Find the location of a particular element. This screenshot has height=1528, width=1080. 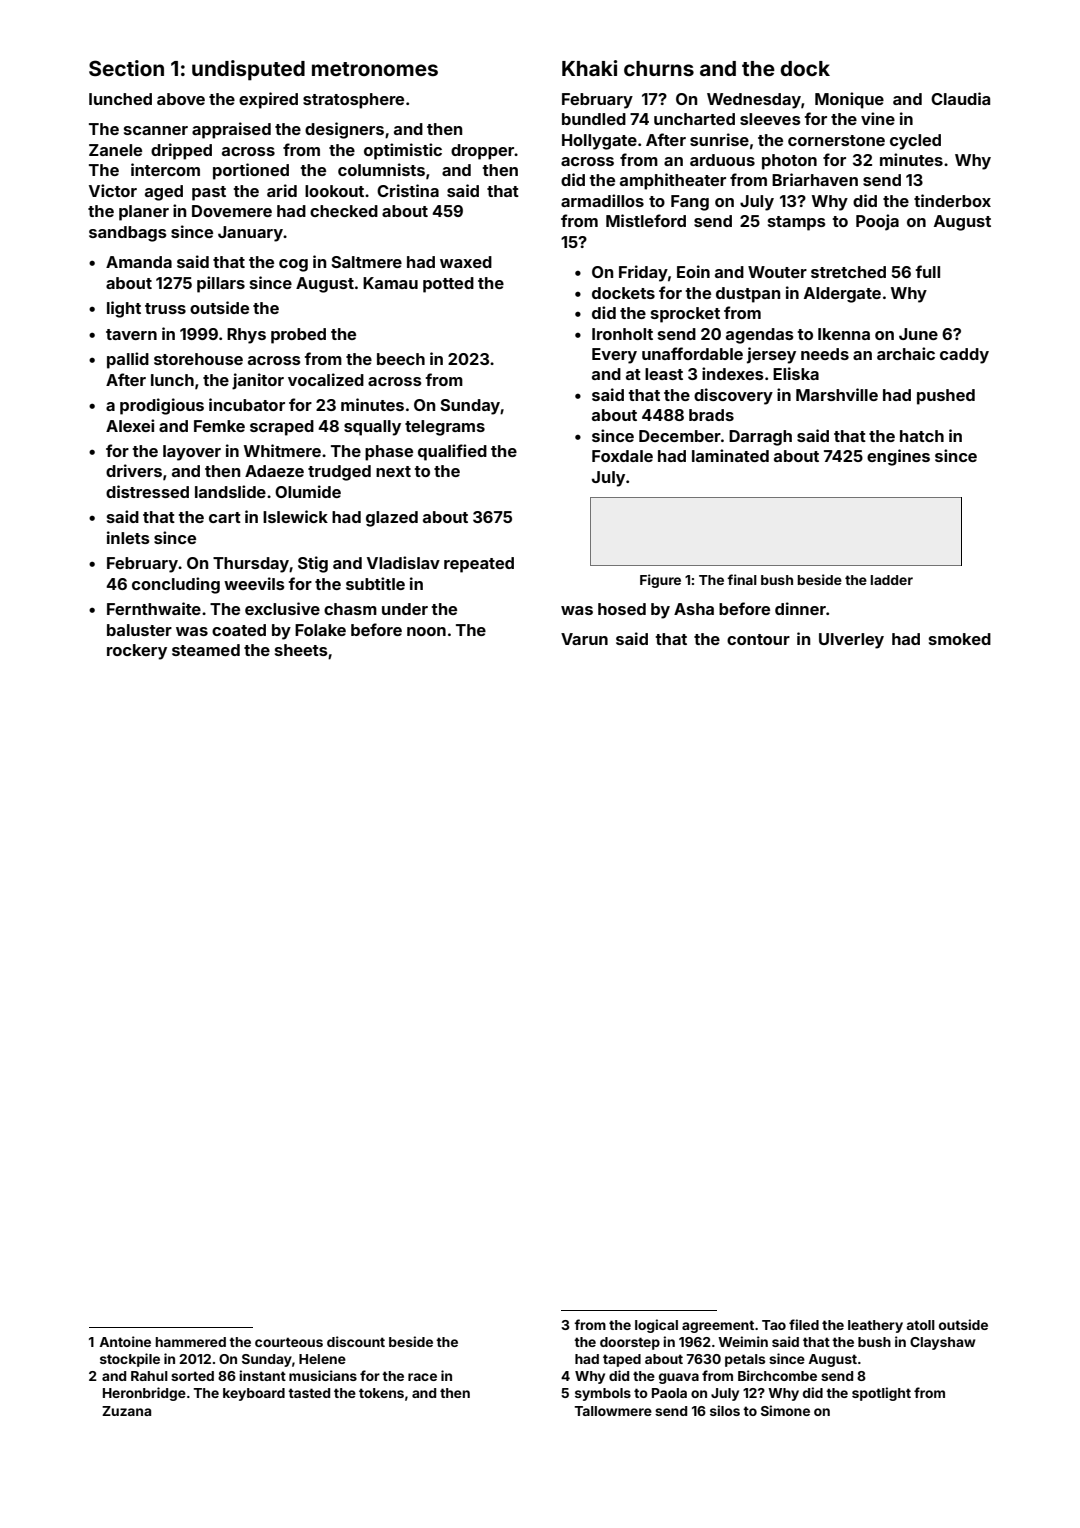

Varun is located at coordinates (584, 639).
